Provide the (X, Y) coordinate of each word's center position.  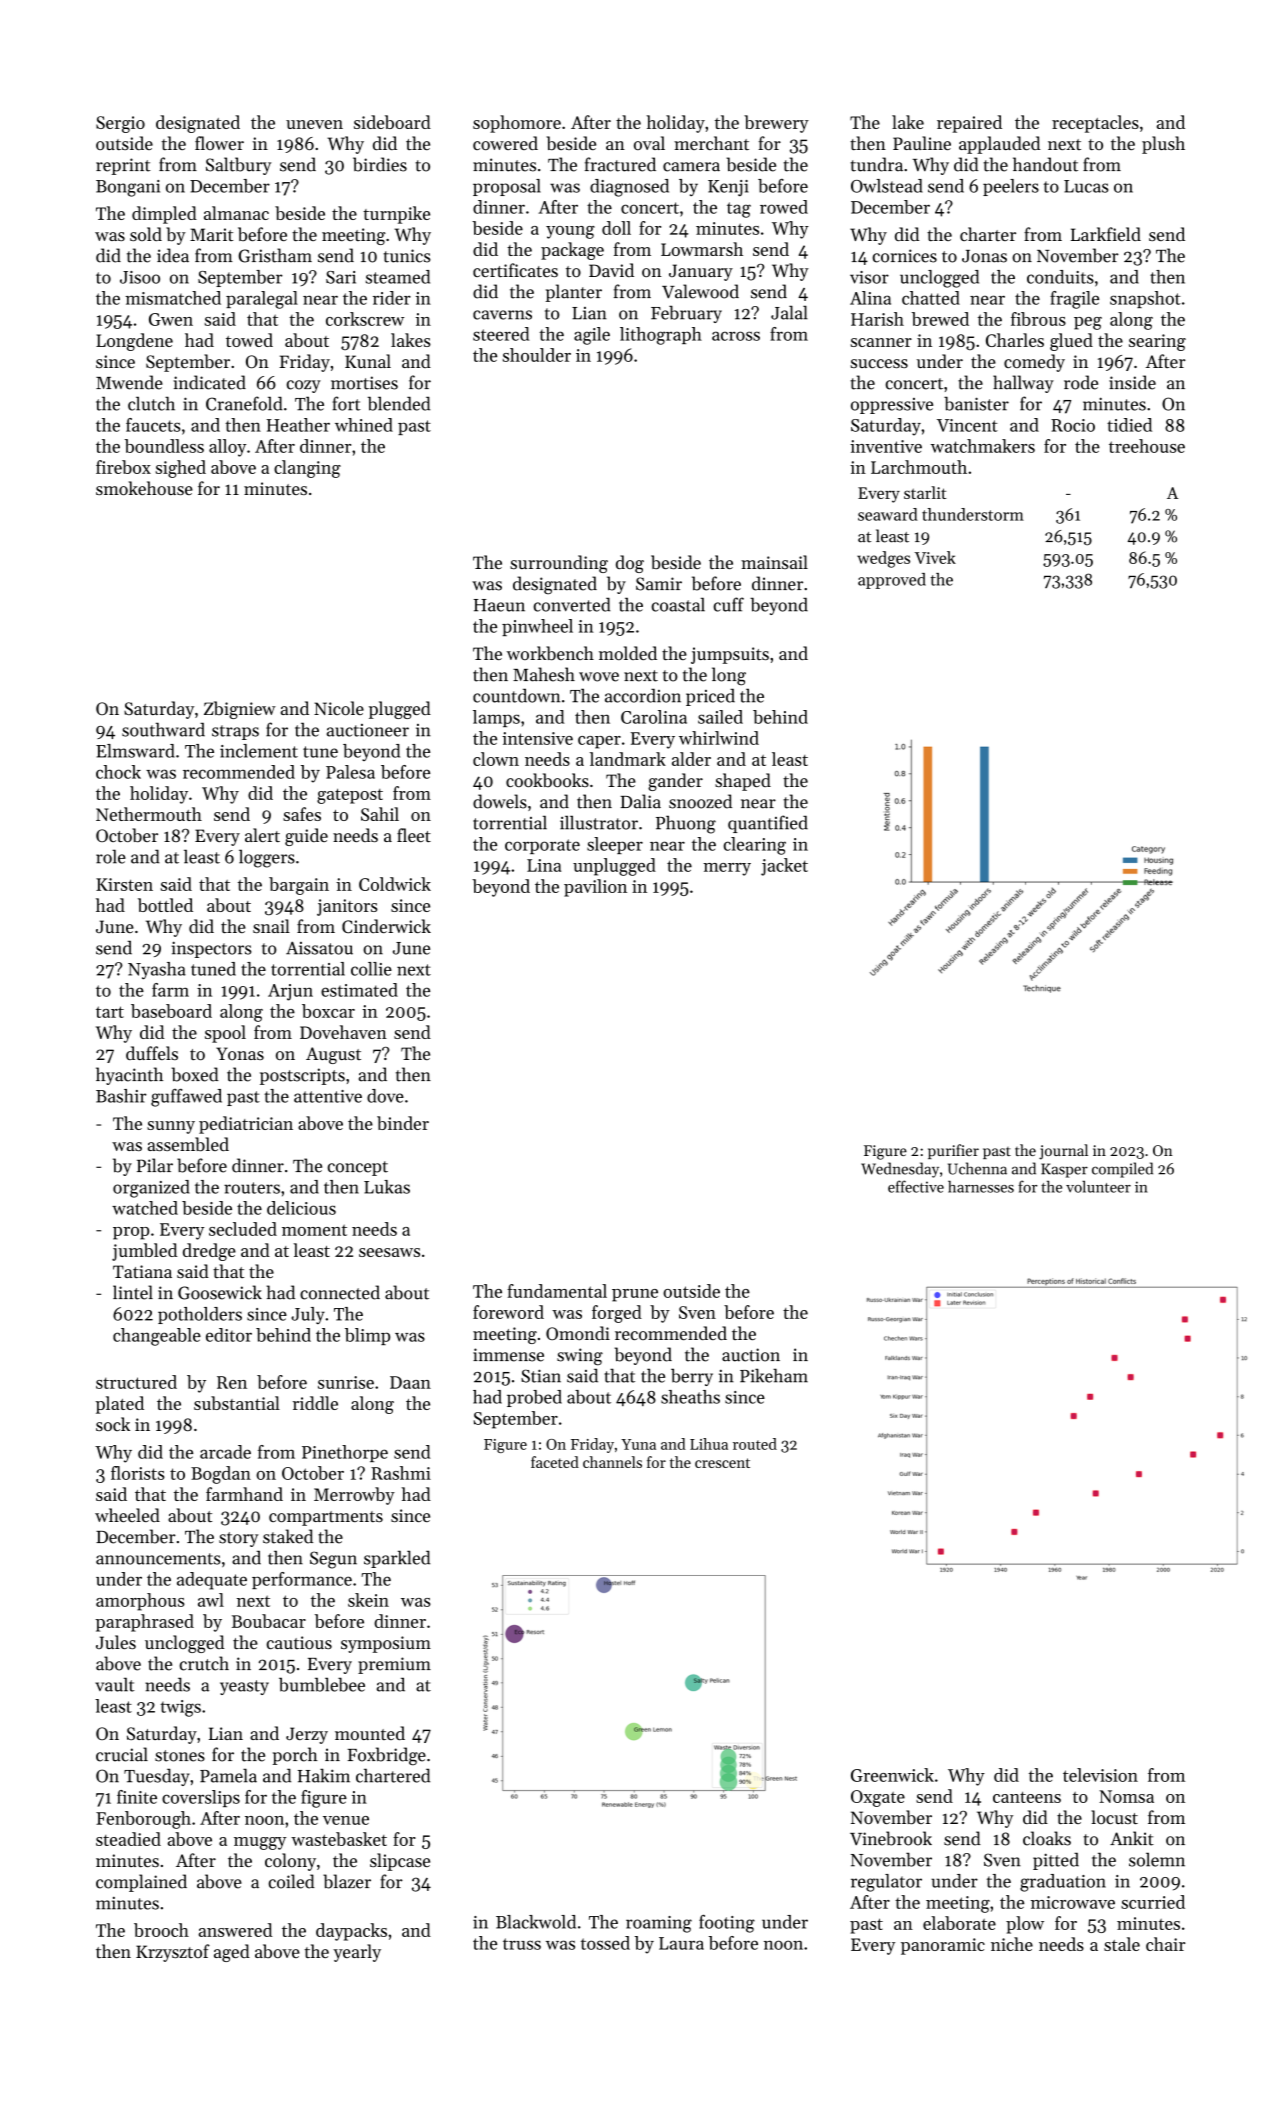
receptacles (1095, 124)
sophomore (517, 124)
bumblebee (322, 1684)
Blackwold (536, 1922)
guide (306, 837)
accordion (643, 696)
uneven (314, 124)
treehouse (1147, 446)
